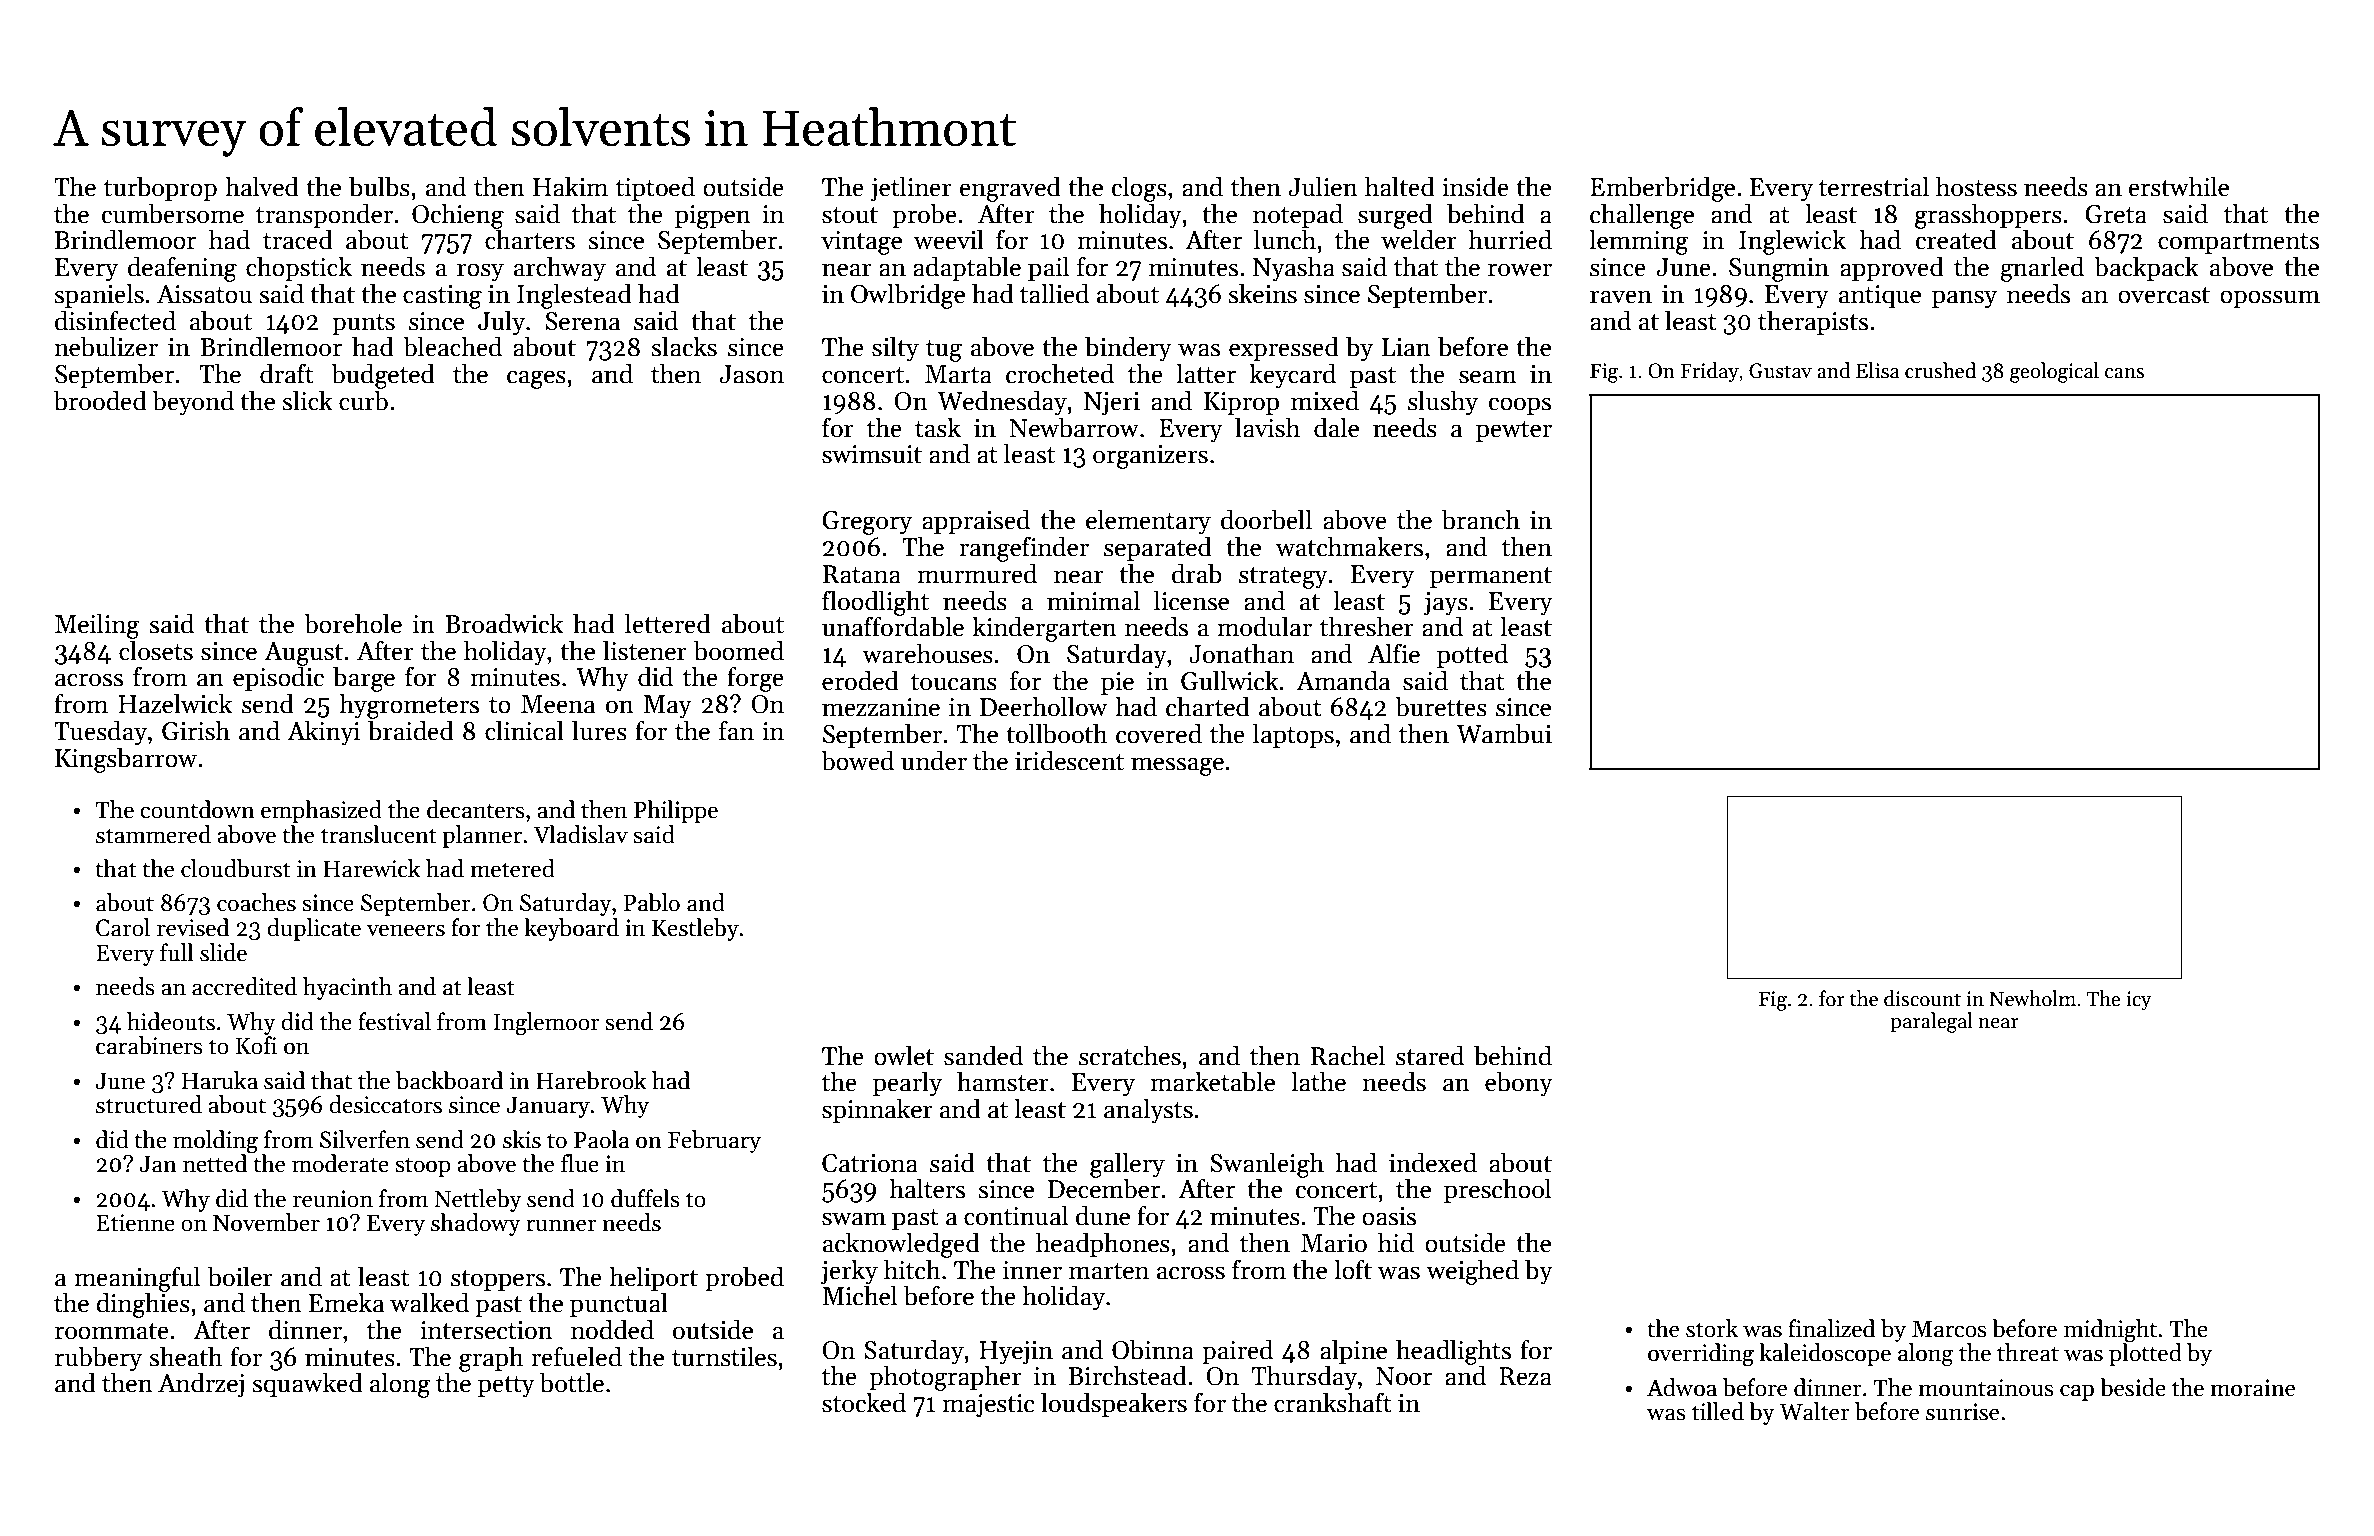  Describe the element at coordinates (379, 186) in the image. I see `bulbs` at that location.
